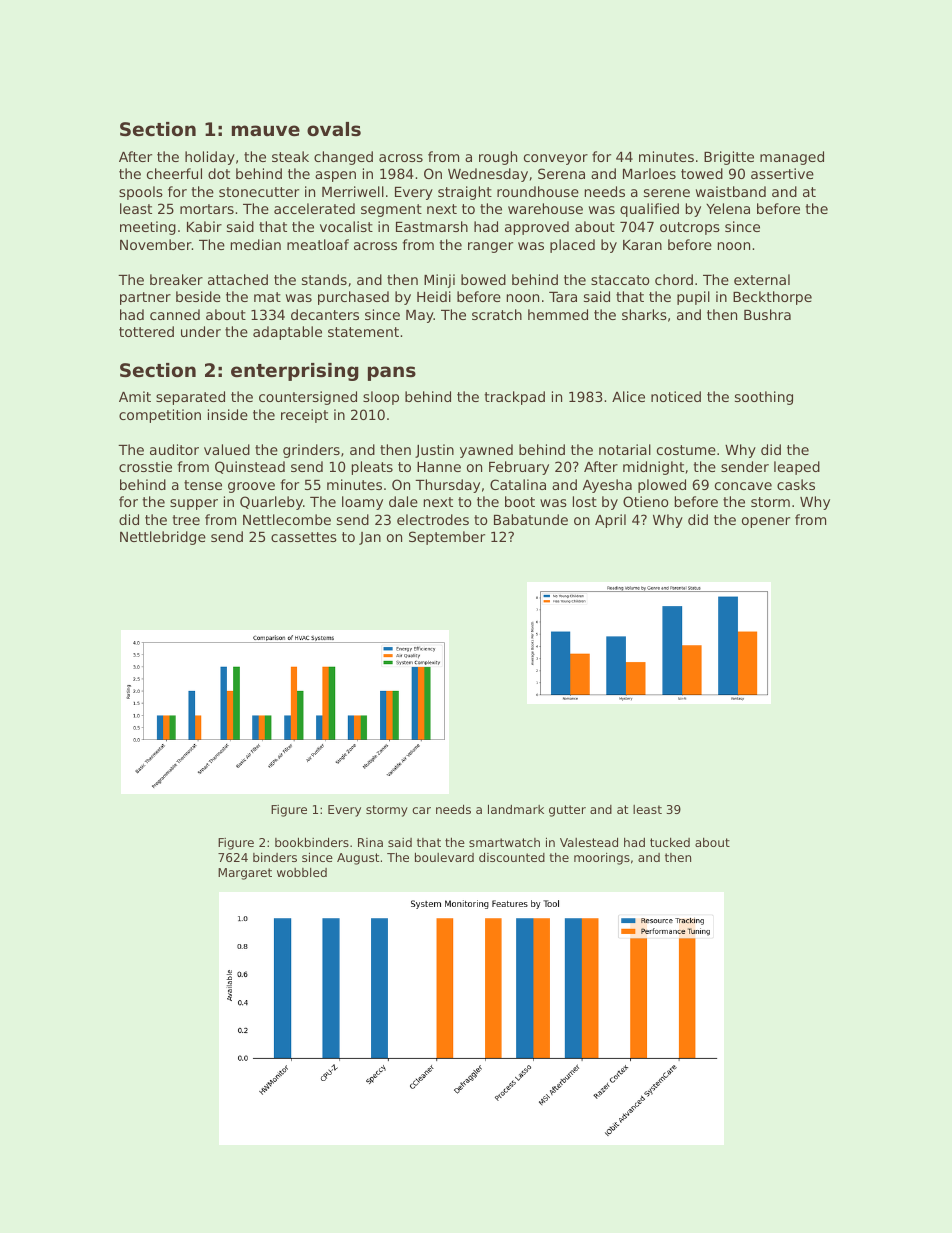 This document has height=1233, width=952. Describe the element at coordinates (146, 331) in the document. I see `tottered` at that location.
